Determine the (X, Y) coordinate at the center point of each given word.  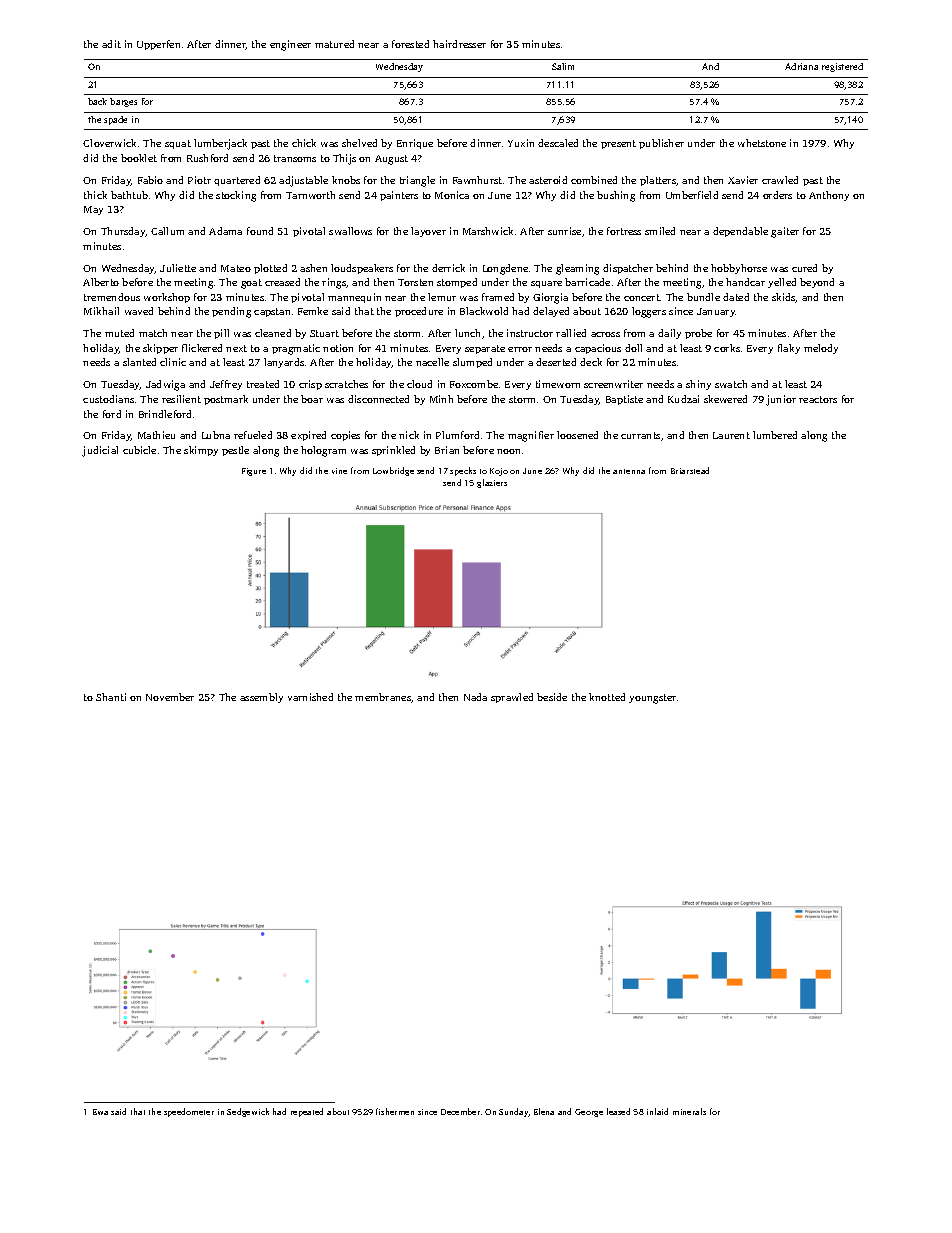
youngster (652, 699)
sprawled (512, 698)
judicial (100, 451)
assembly (261, 698)
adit (111, 44)
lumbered (775, 435)
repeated (307, 1112)
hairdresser (459, 44)
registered (842, 67)
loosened (577, 435)
